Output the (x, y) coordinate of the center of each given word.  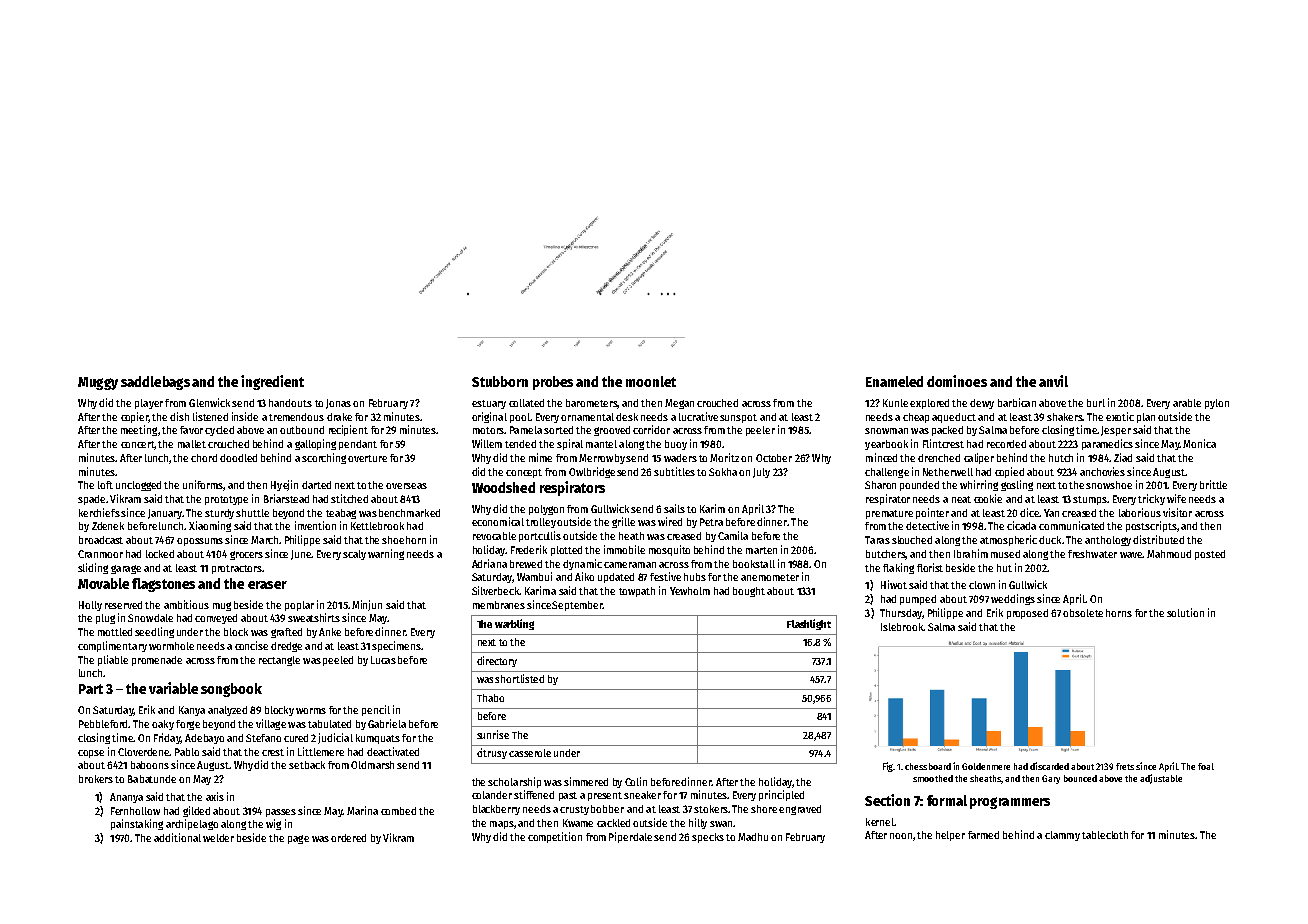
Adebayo (204, 739)
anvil (1053, 381)
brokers (96, 779)
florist (930, 567)
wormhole (171, 646)
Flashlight (809, 624)
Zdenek (108, 526)
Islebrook (902, 627)
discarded (1049, 766)
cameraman (630, 565)
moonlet (651, 381)
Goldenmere (986, 766)
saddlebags (155, 383)
